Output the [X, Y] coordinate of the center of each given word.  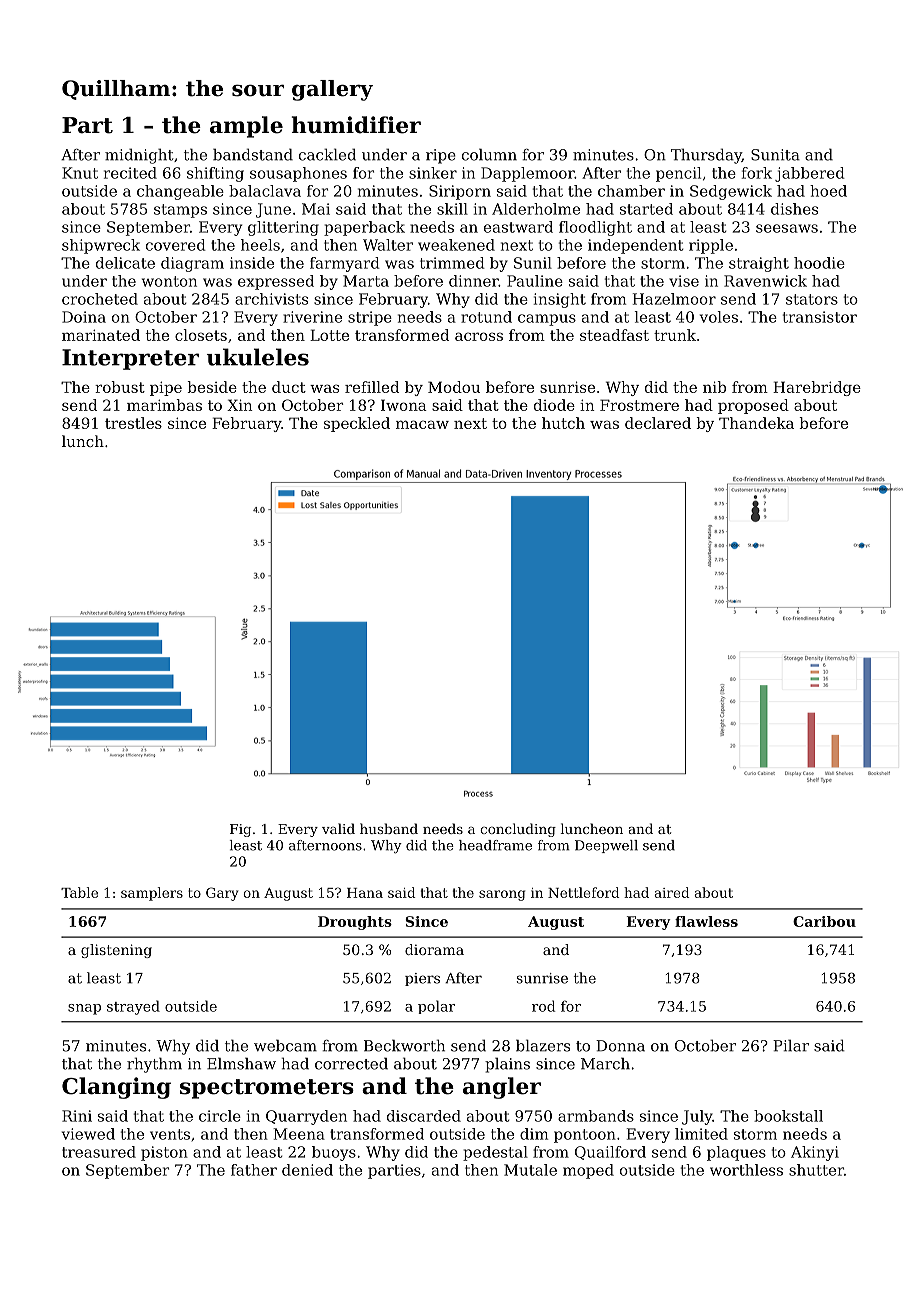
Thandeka [756, 423]
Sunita [775, 155]
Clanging [116, 1088]
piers [422, 979]
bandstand [253, 154]
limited [701, 1134]
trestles [133, 423]
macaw [422, 424]
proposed [753, 406]
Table [79, 892]
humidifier [356, 125]
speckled [357, 424]
